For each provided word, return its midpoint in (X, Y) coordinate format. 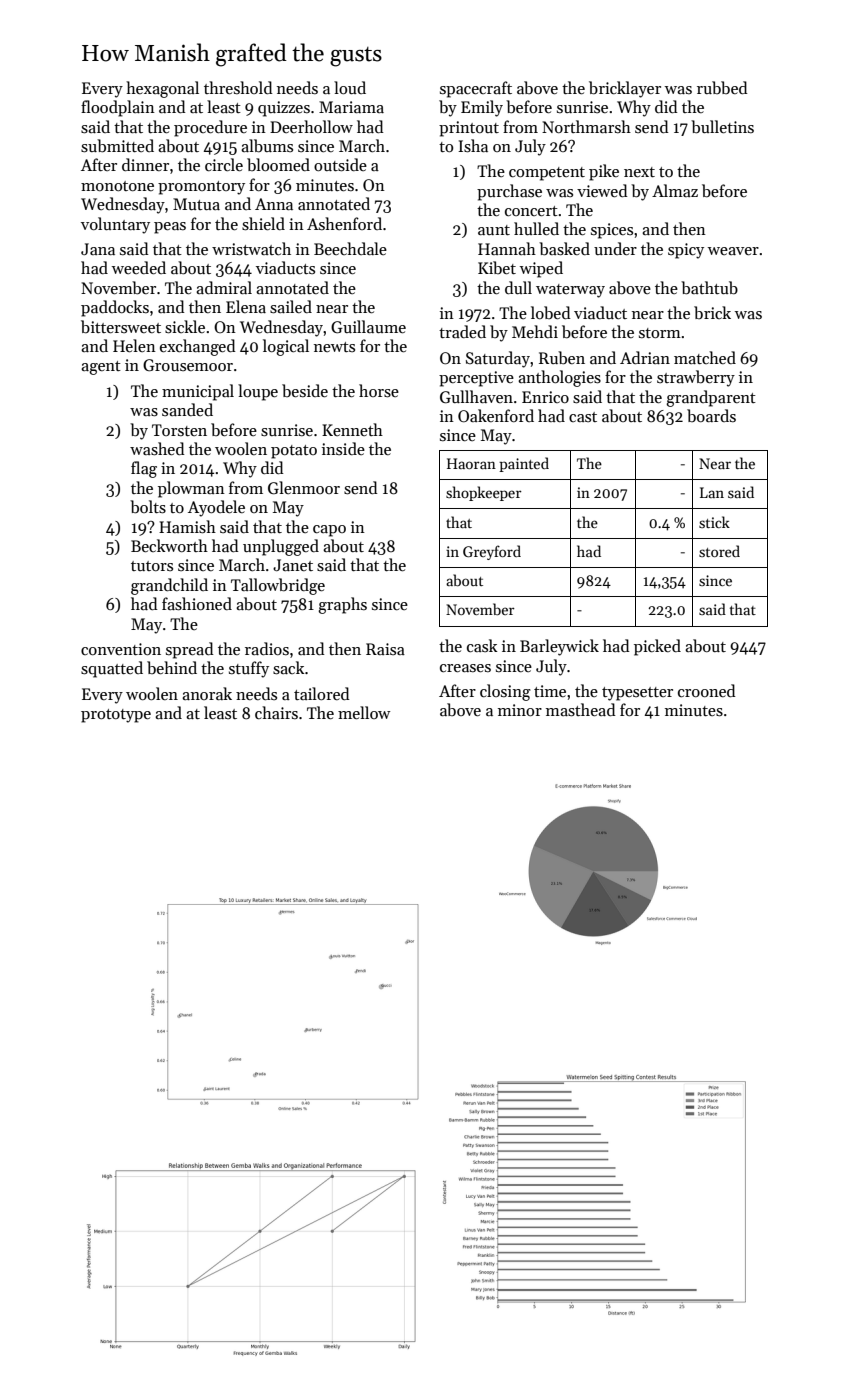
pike (604, 172)
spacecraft (476, 89)
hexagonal (162, 89)
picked (657, 647)
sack (289, 668)
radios (267, 648)
